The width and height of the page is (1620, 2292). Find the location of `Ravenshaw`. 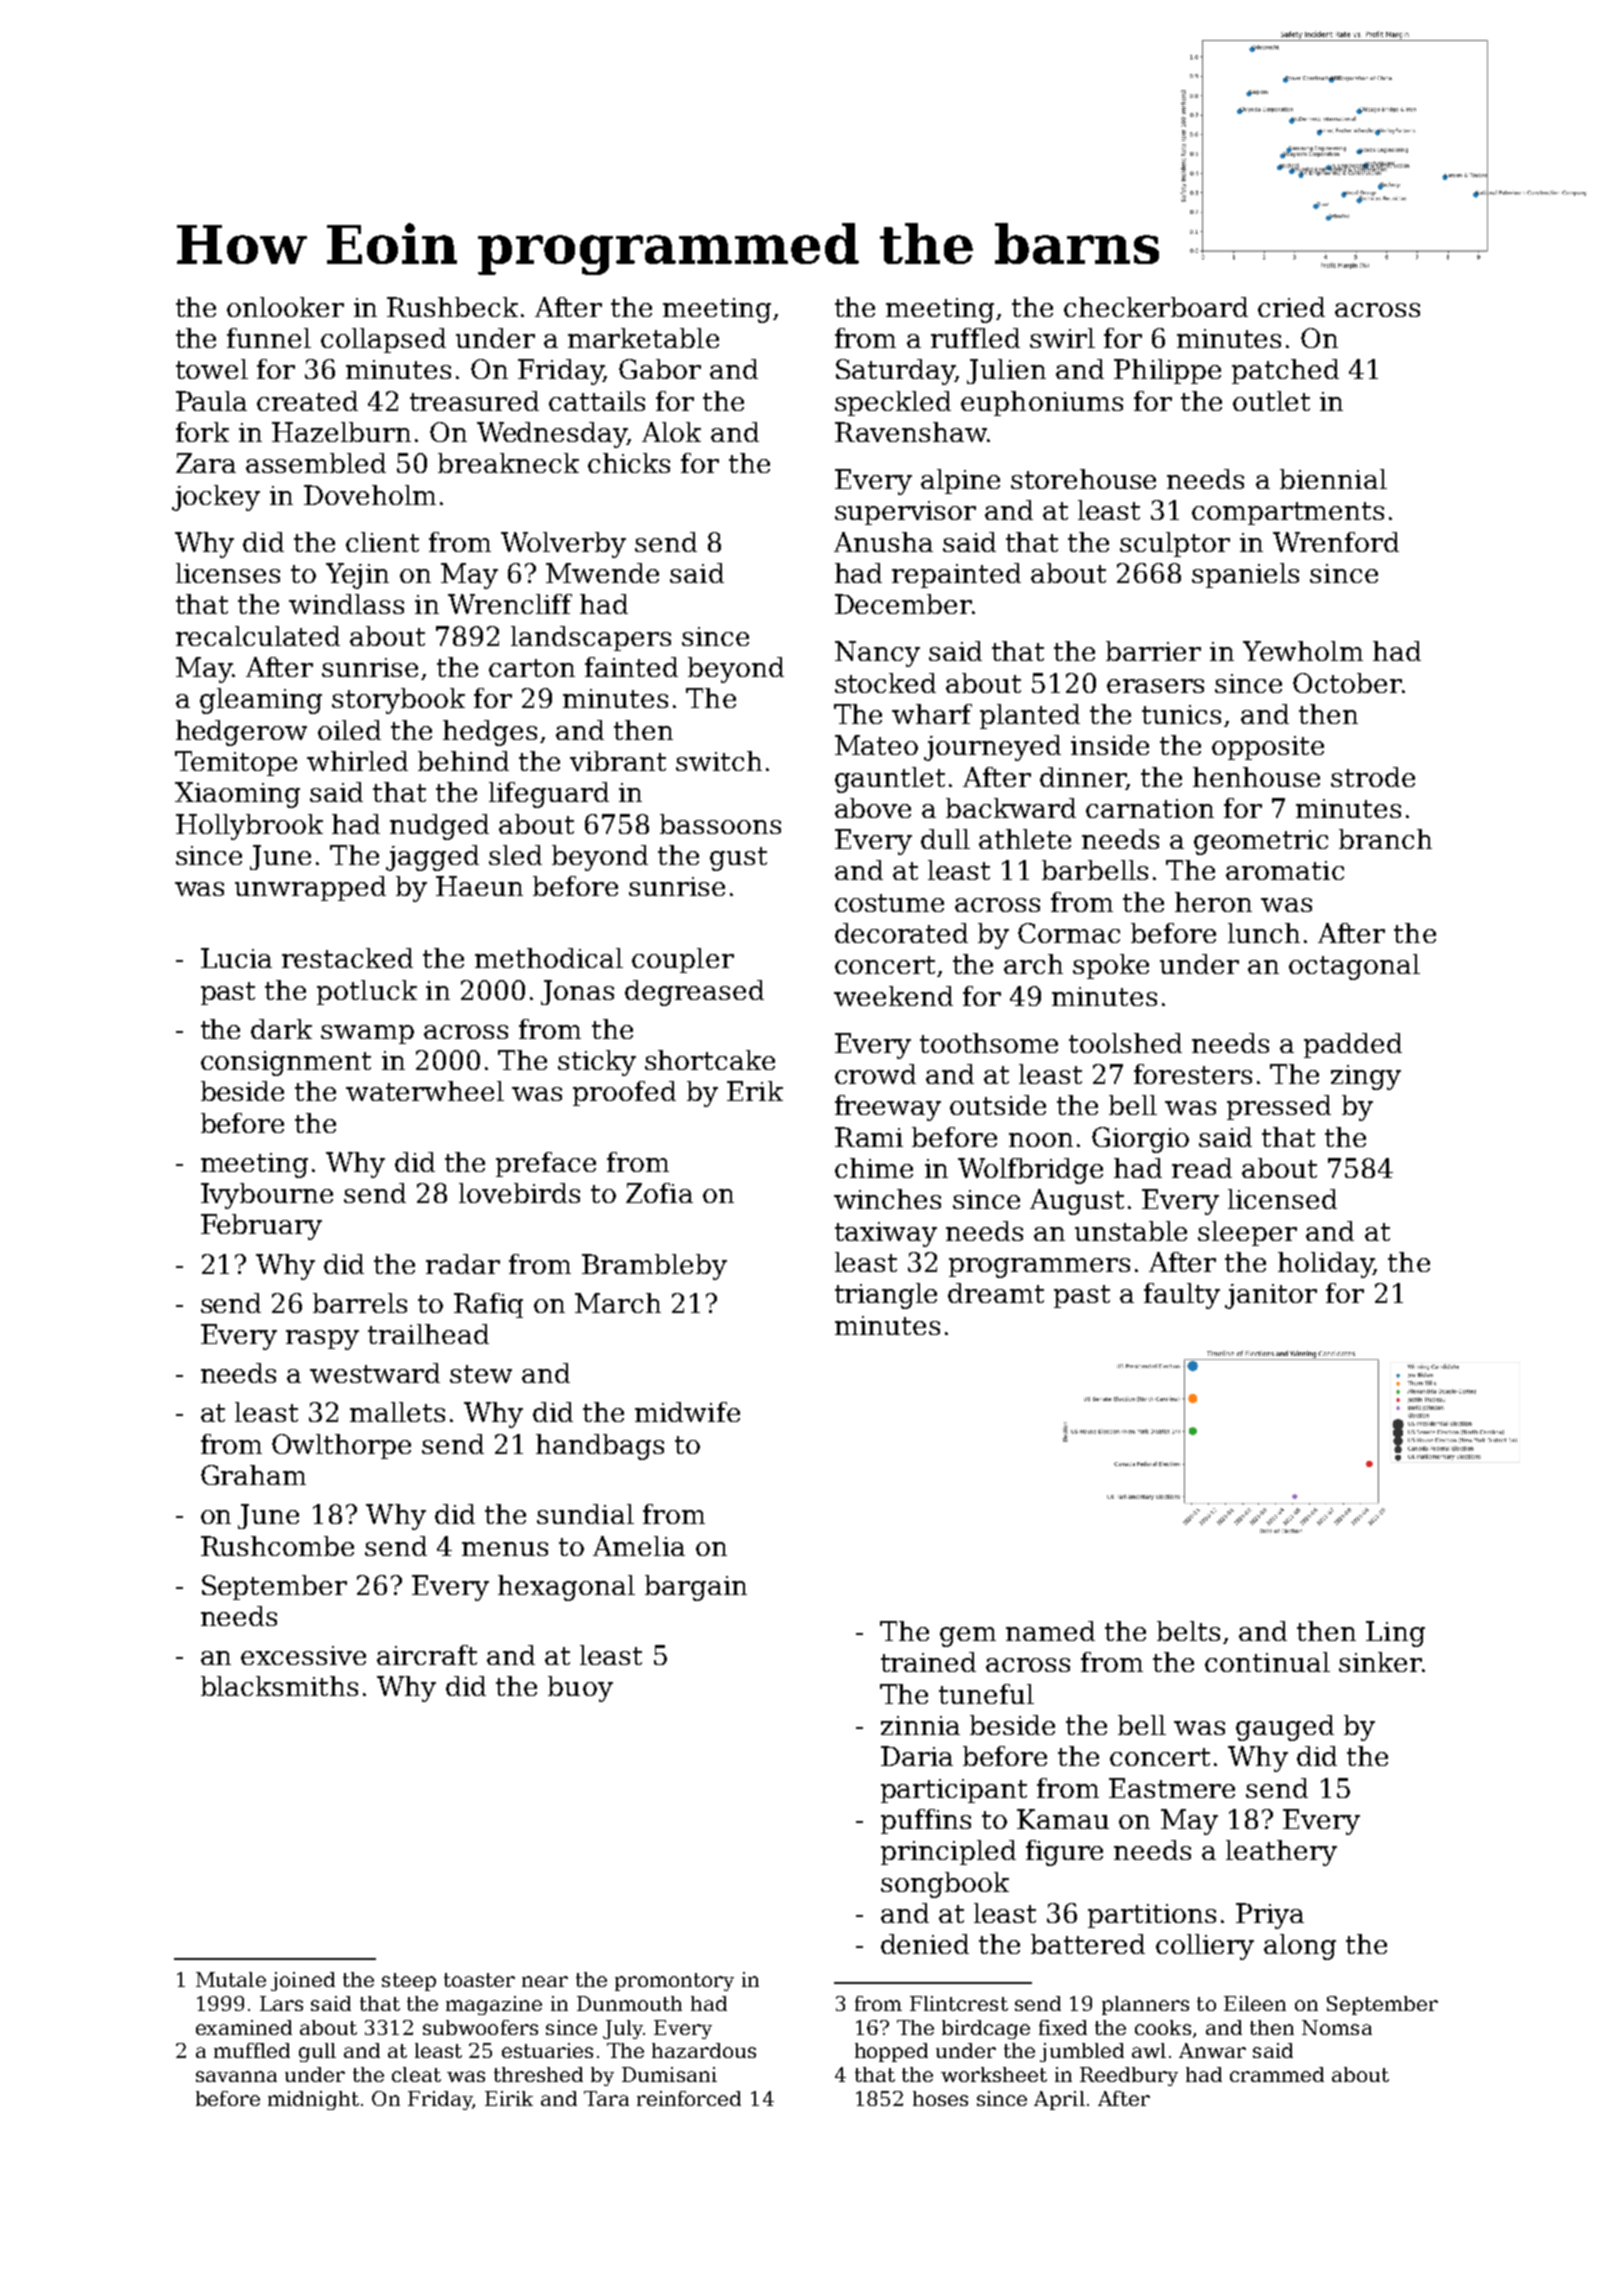

Ravenshaw is located at coordinates (911, 432).
